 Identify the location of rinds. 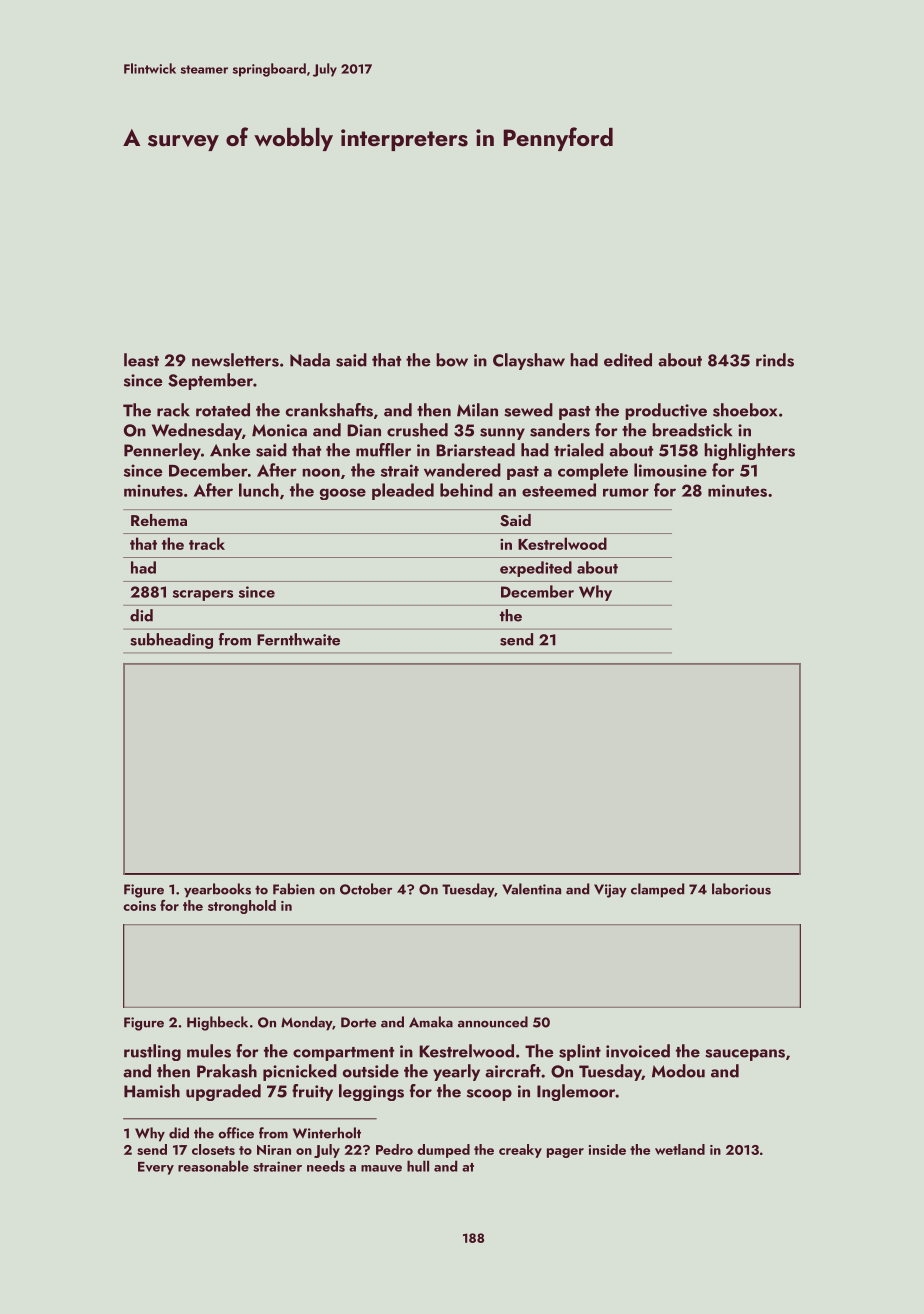
(775, 360).
